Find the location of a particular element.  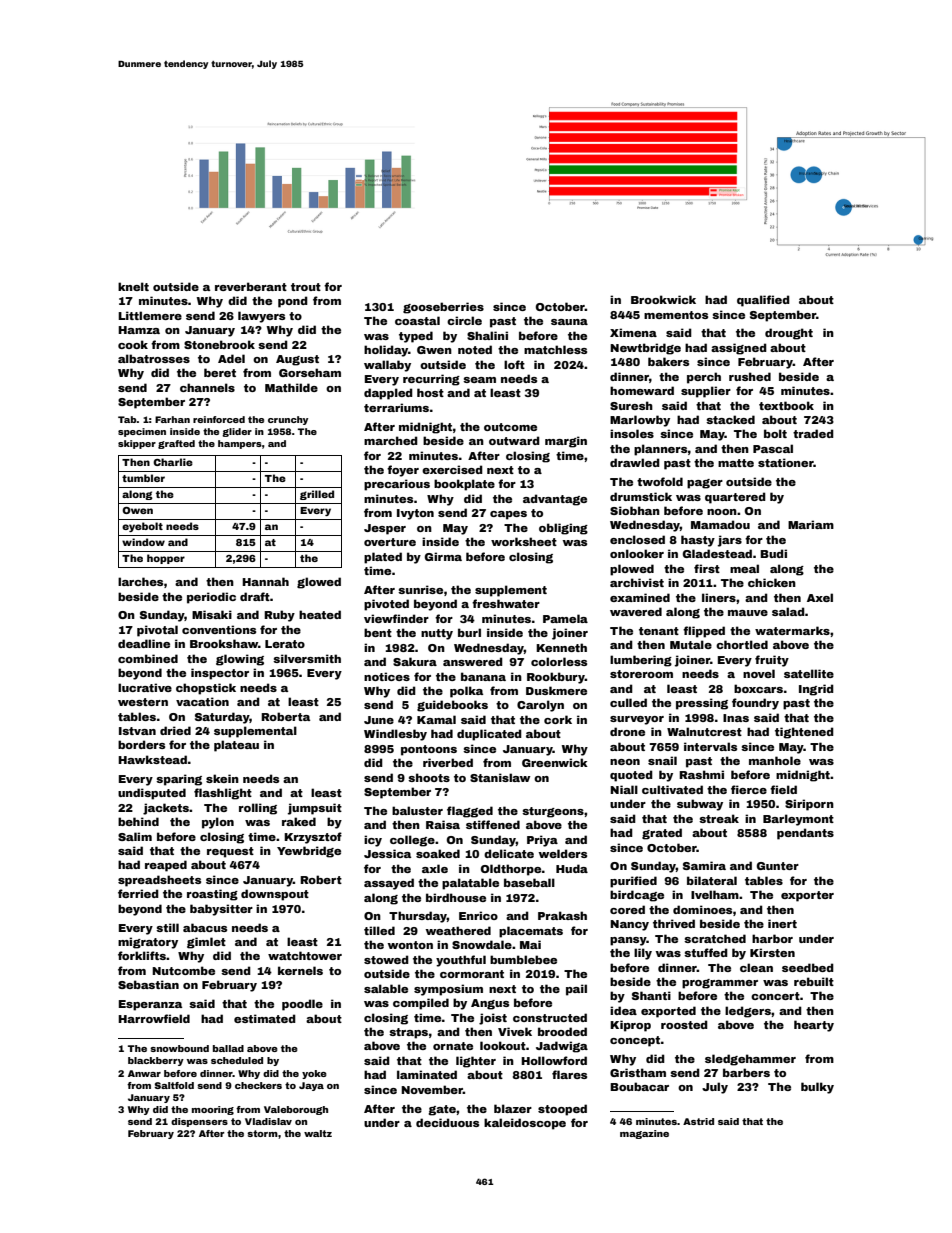

undisputed is located at coordinates (152, 794).
